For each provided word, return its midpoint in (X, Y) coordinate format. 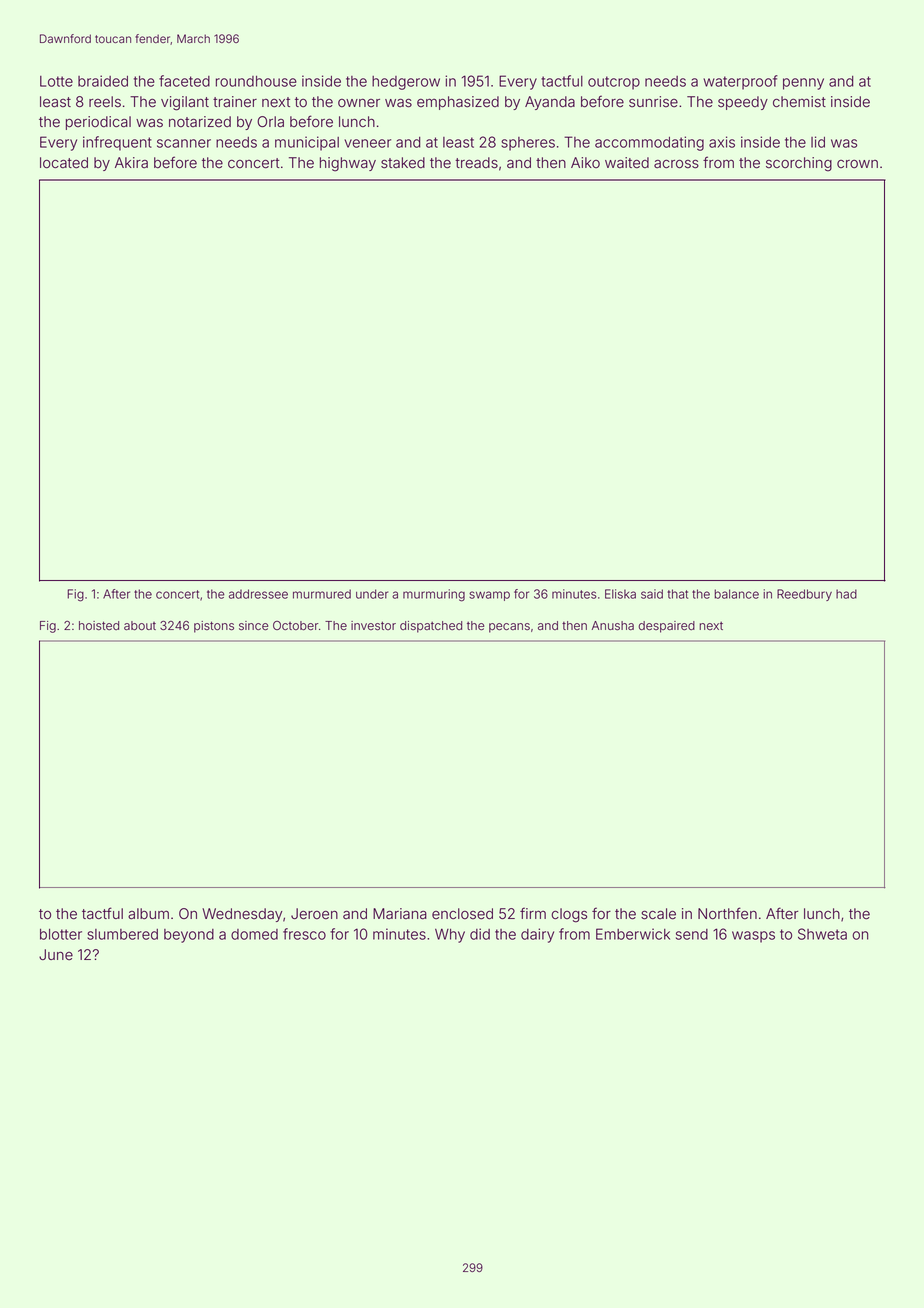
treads (476, 163)
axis (722, 142)
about (140, 626)
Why (450, 936)
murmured (322, 594)
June (56, 955)
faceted (184, 81)
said (652, 594)
